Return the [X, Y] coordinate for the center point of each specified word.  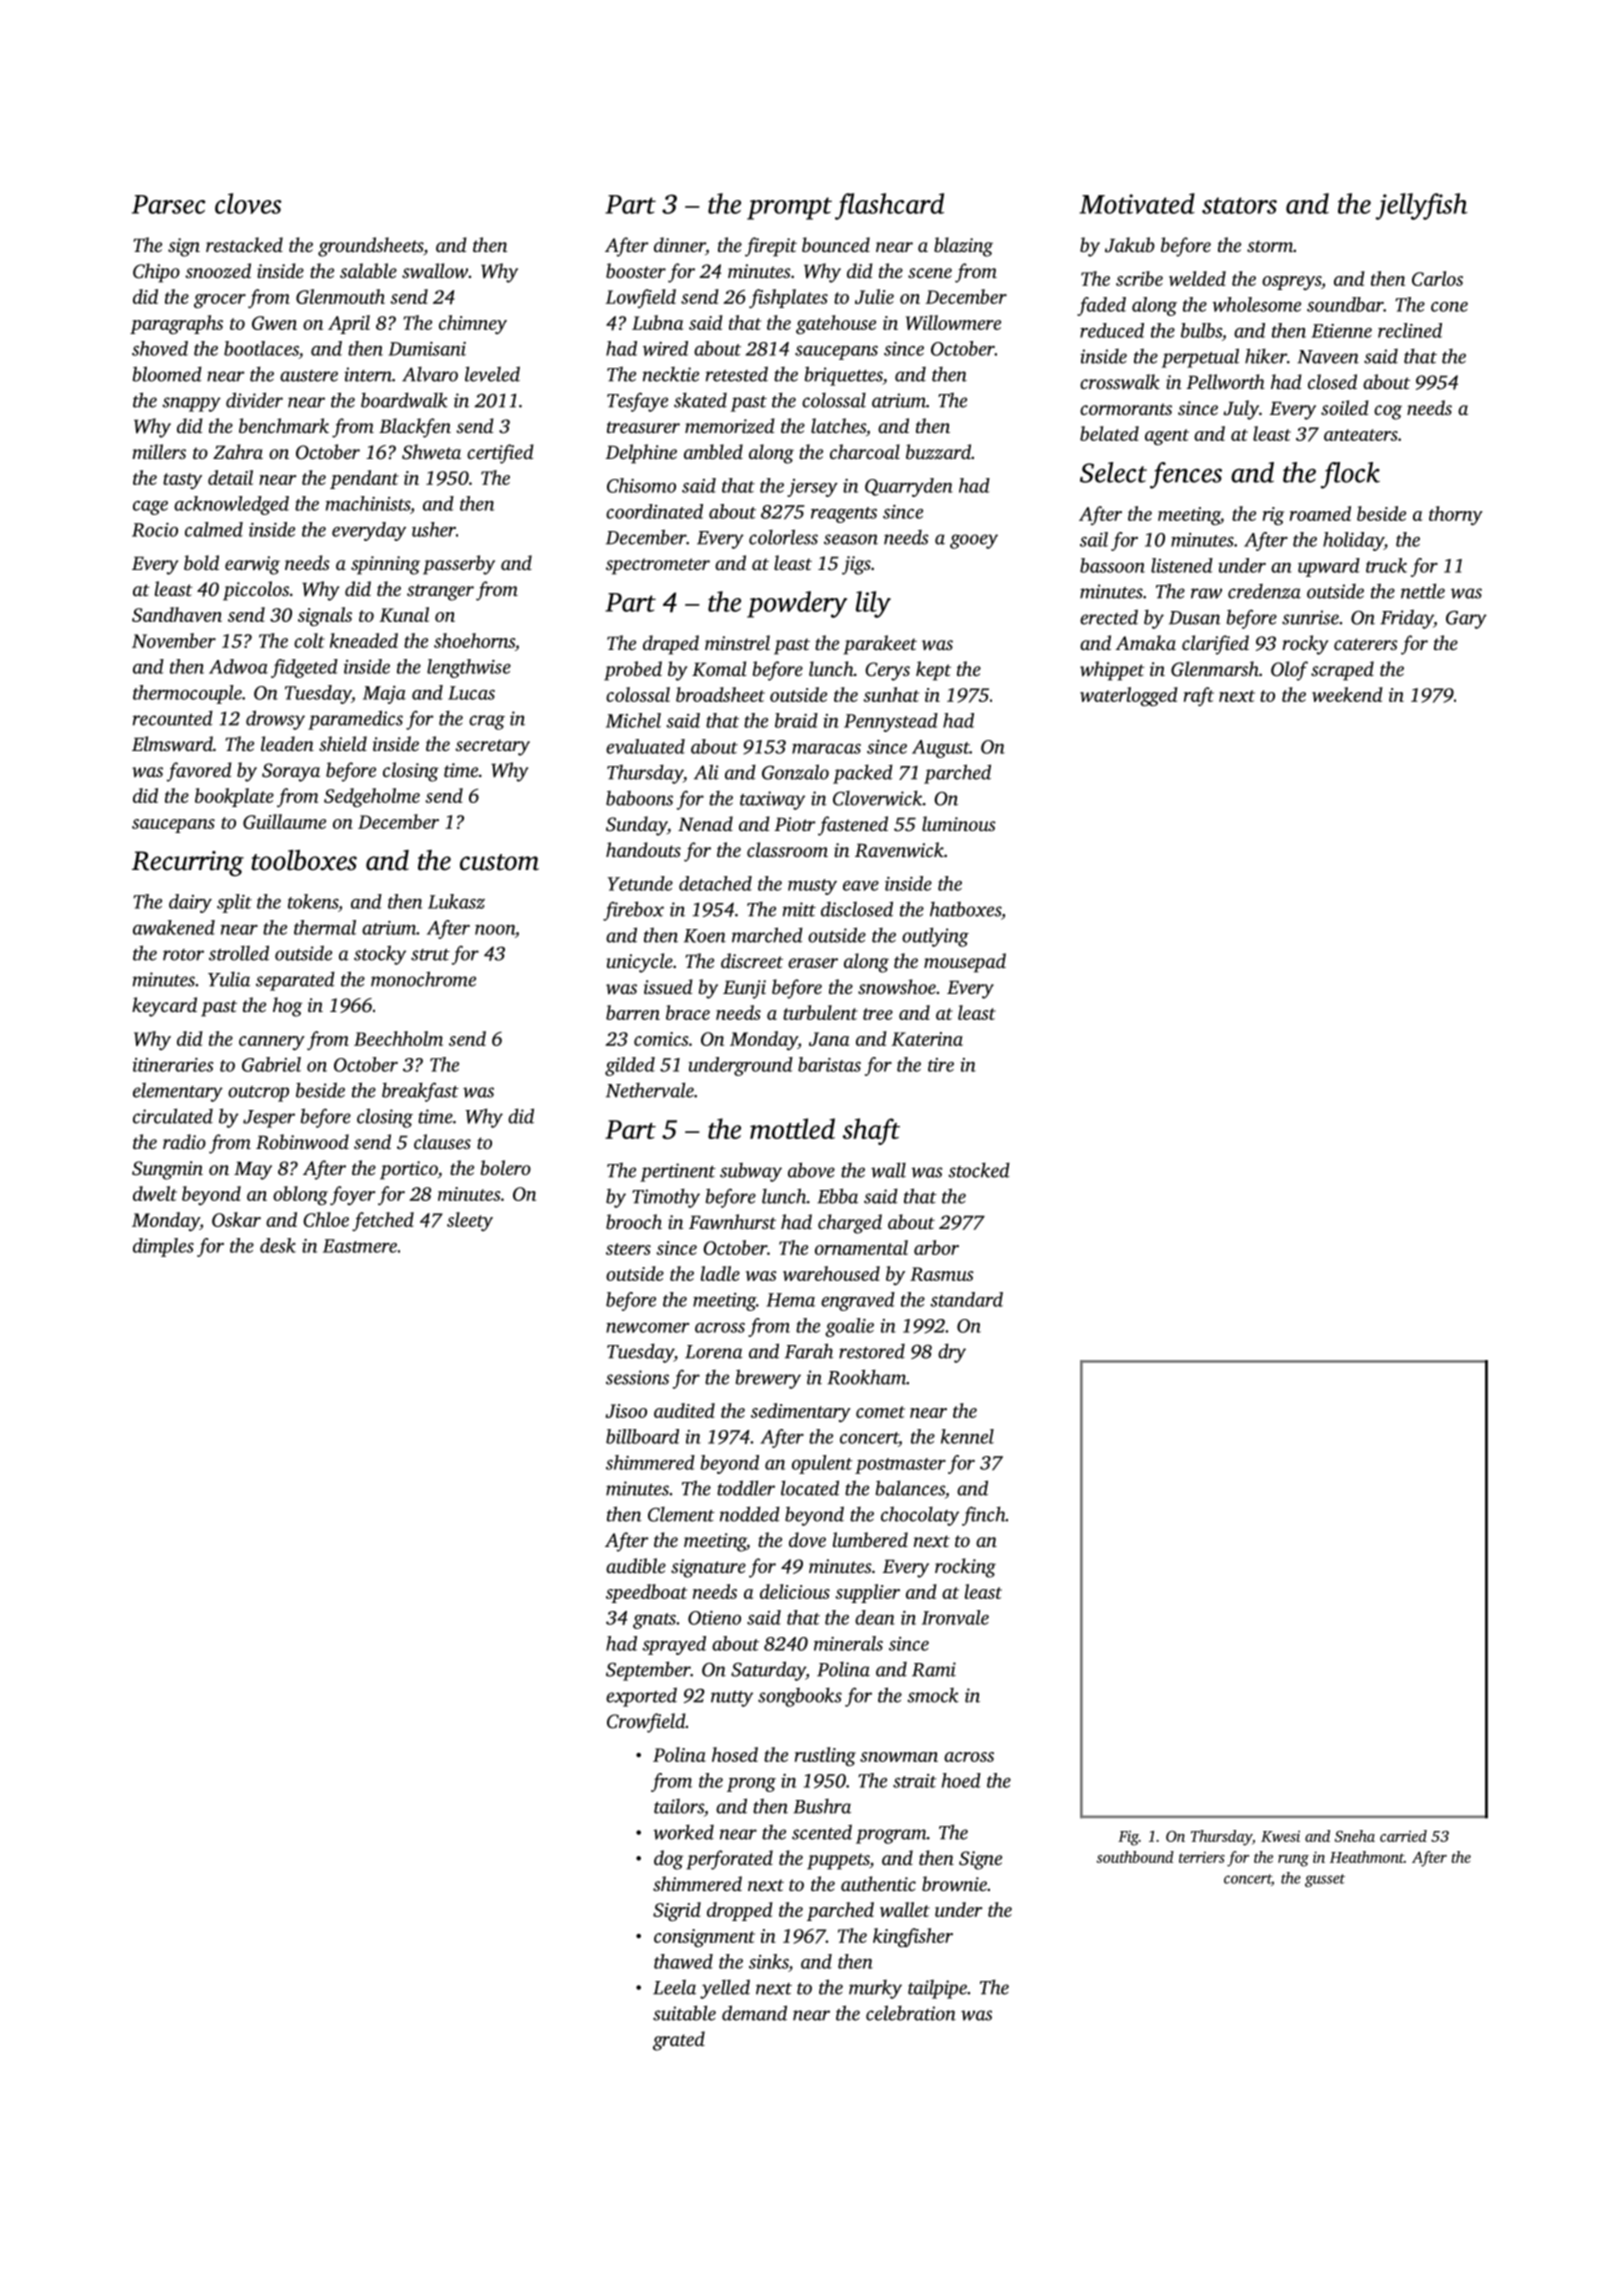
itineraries [173, 1065]
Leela [674, 1987]
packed [863, 774]
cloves [248, 203]
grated [679, 2041]
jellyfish [1422, 206]
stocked [979, 1170]
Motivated [1137, 203]
